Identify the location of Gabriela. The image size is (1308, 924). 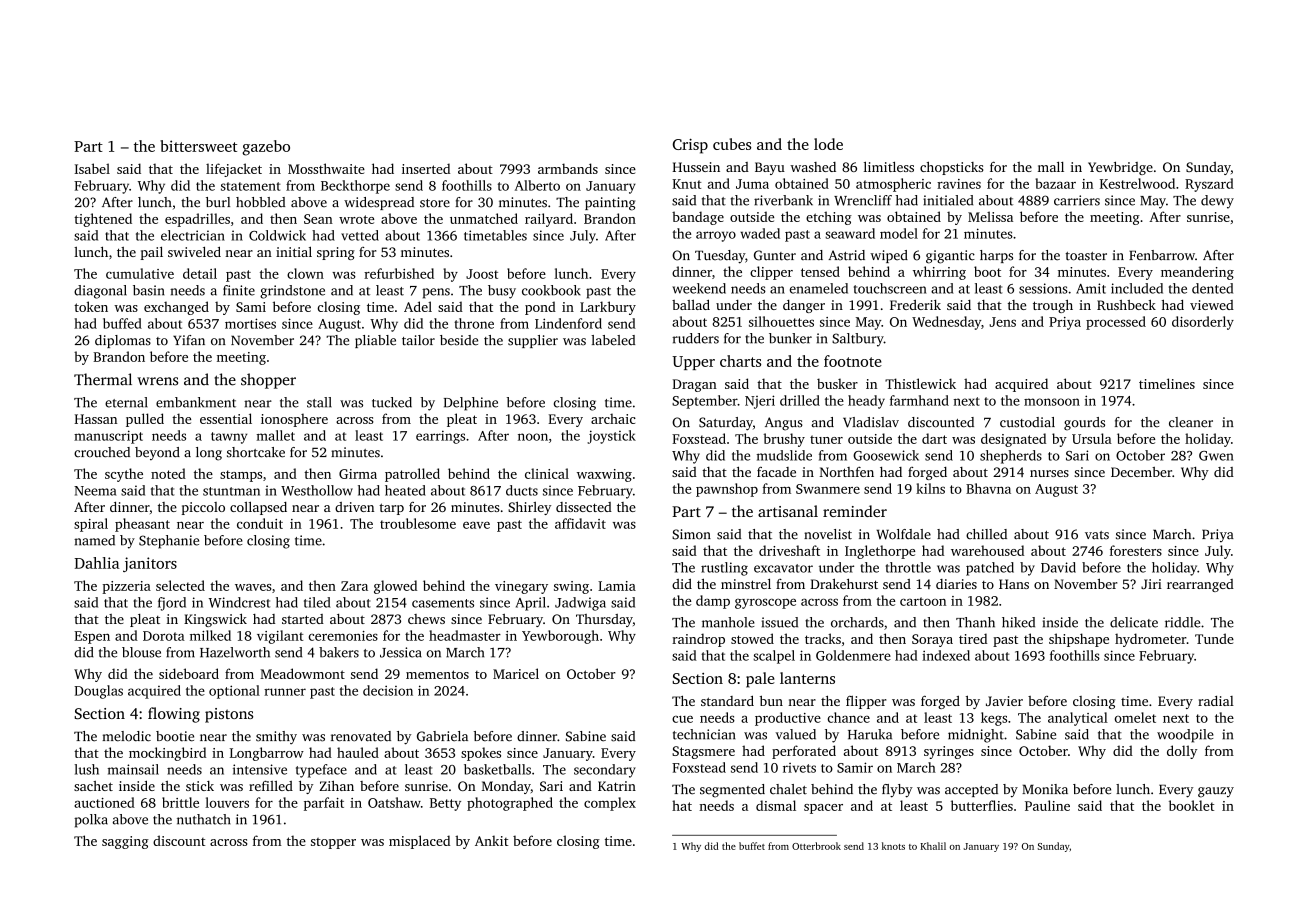
(442, 736).
